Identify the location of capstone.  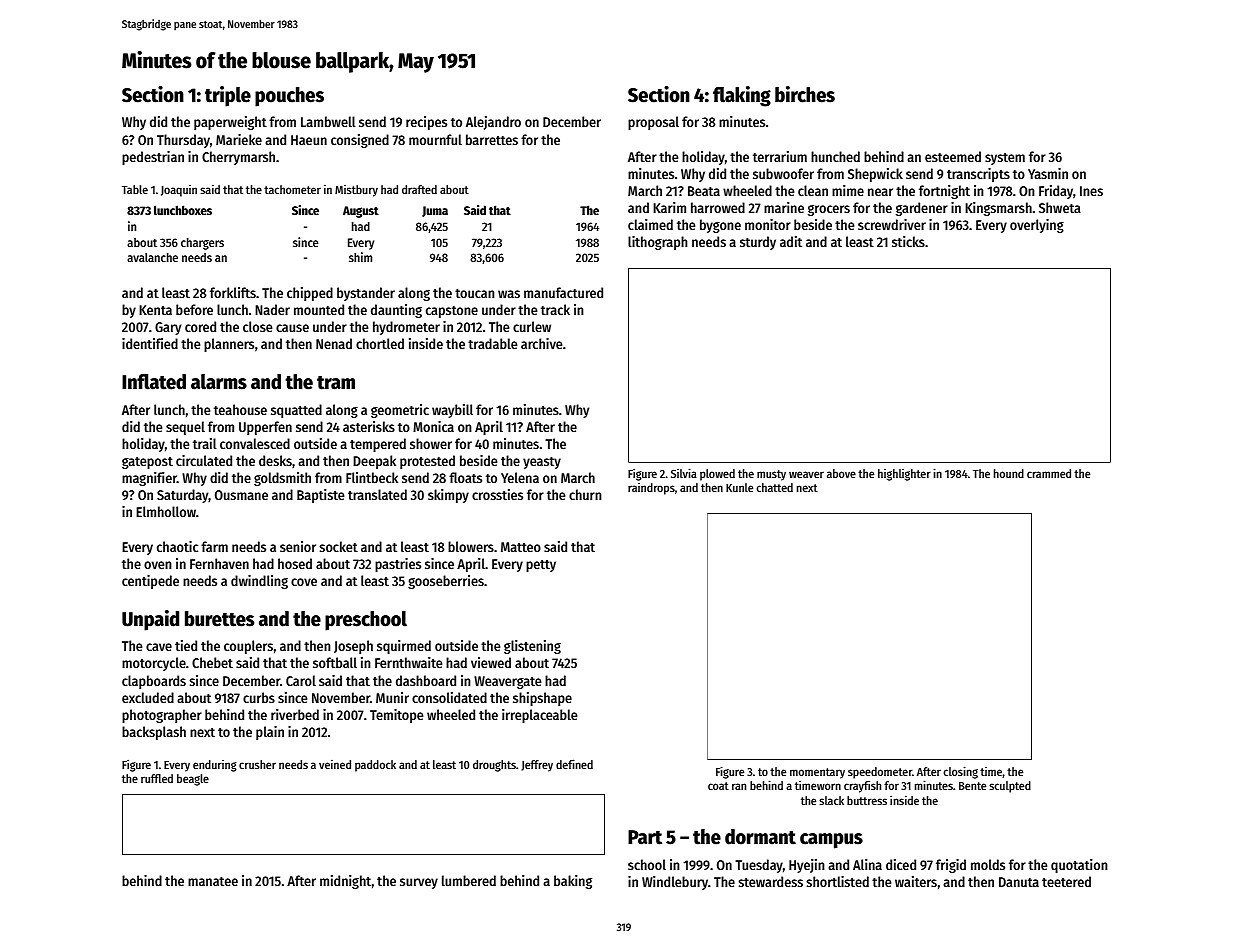
(452, 312).
